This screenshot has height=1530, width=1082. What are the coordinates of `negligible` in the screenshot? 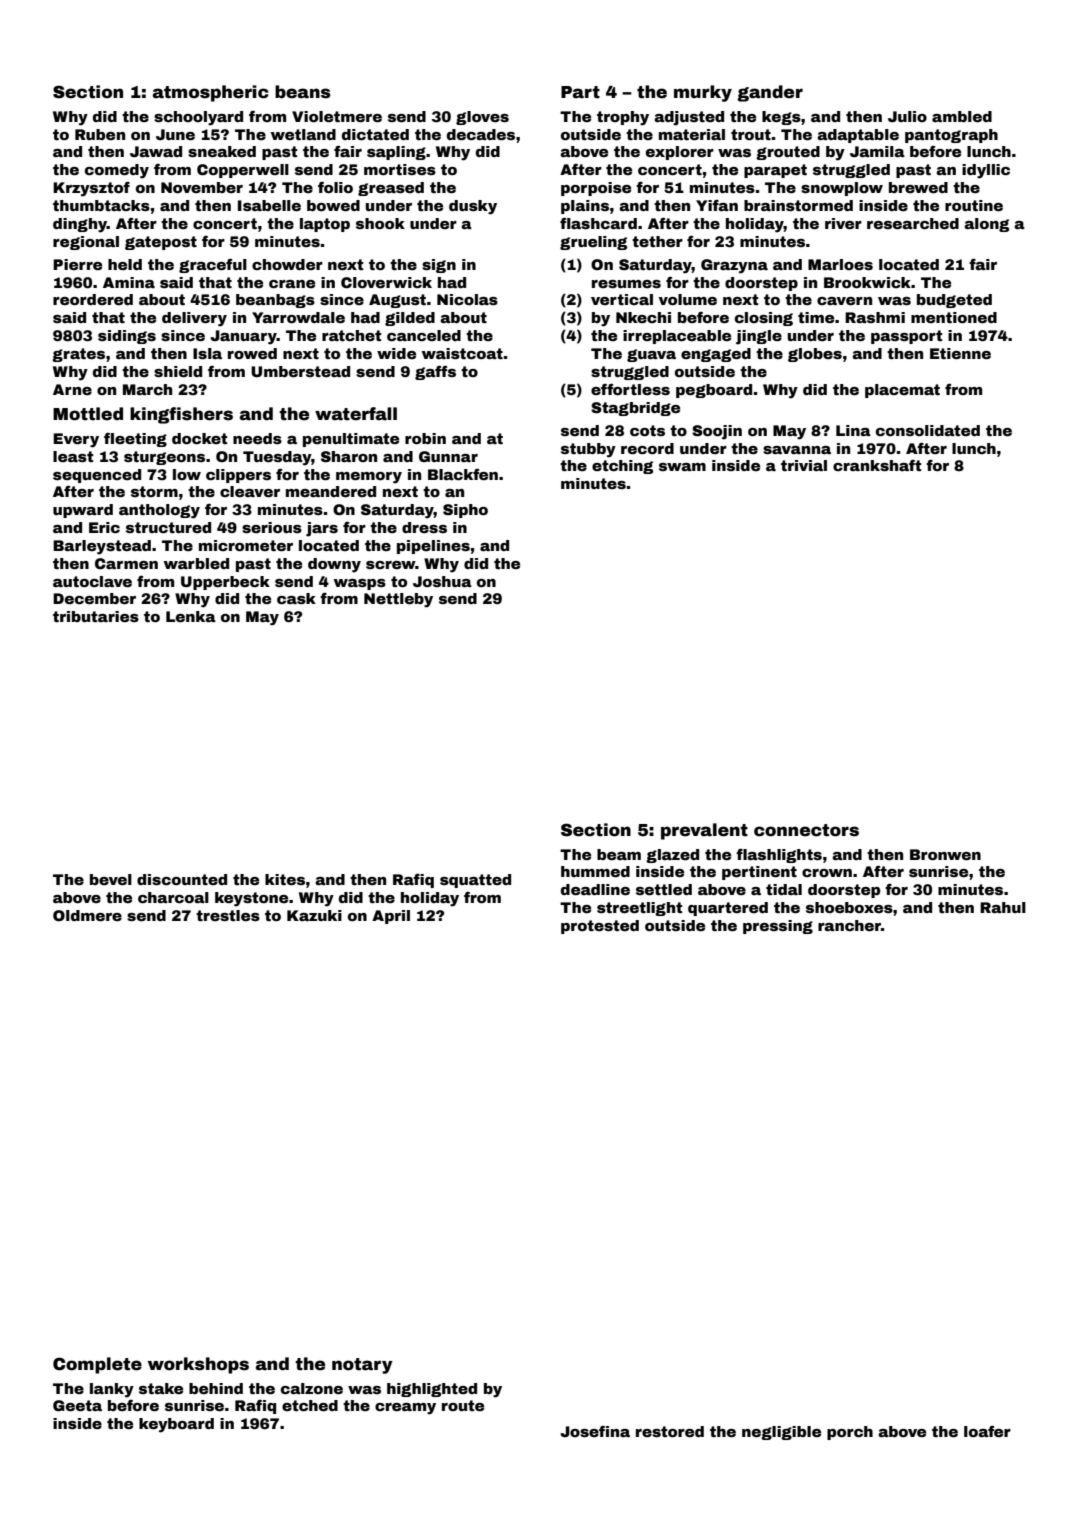 It's located at (781, 1433).
